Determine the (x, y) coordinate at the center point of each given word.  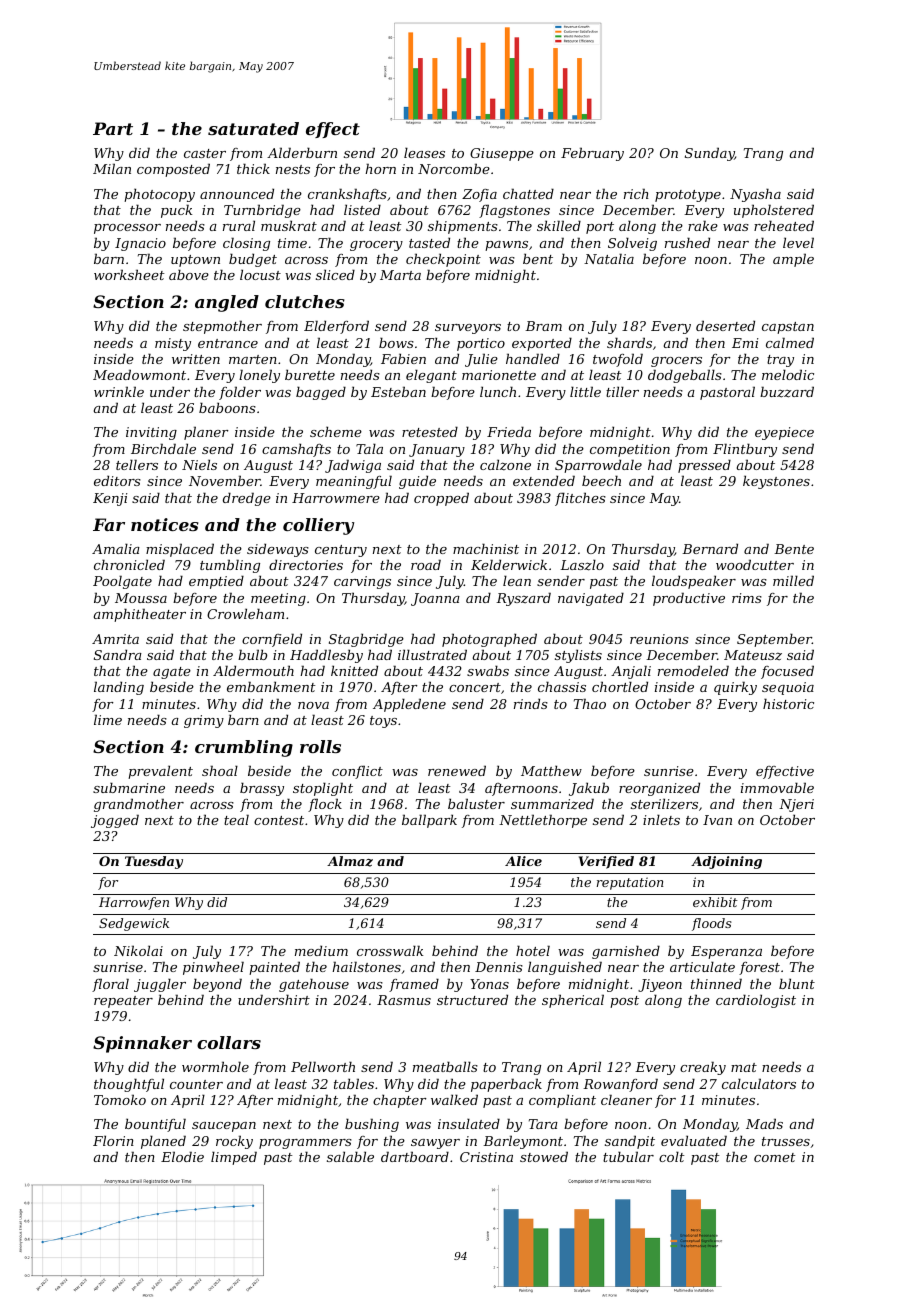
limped (234, 1158)
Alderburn (302, 152)
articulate (702, 966)
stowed (544, 1156)
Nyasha (755, 195)
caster (205, 153)
